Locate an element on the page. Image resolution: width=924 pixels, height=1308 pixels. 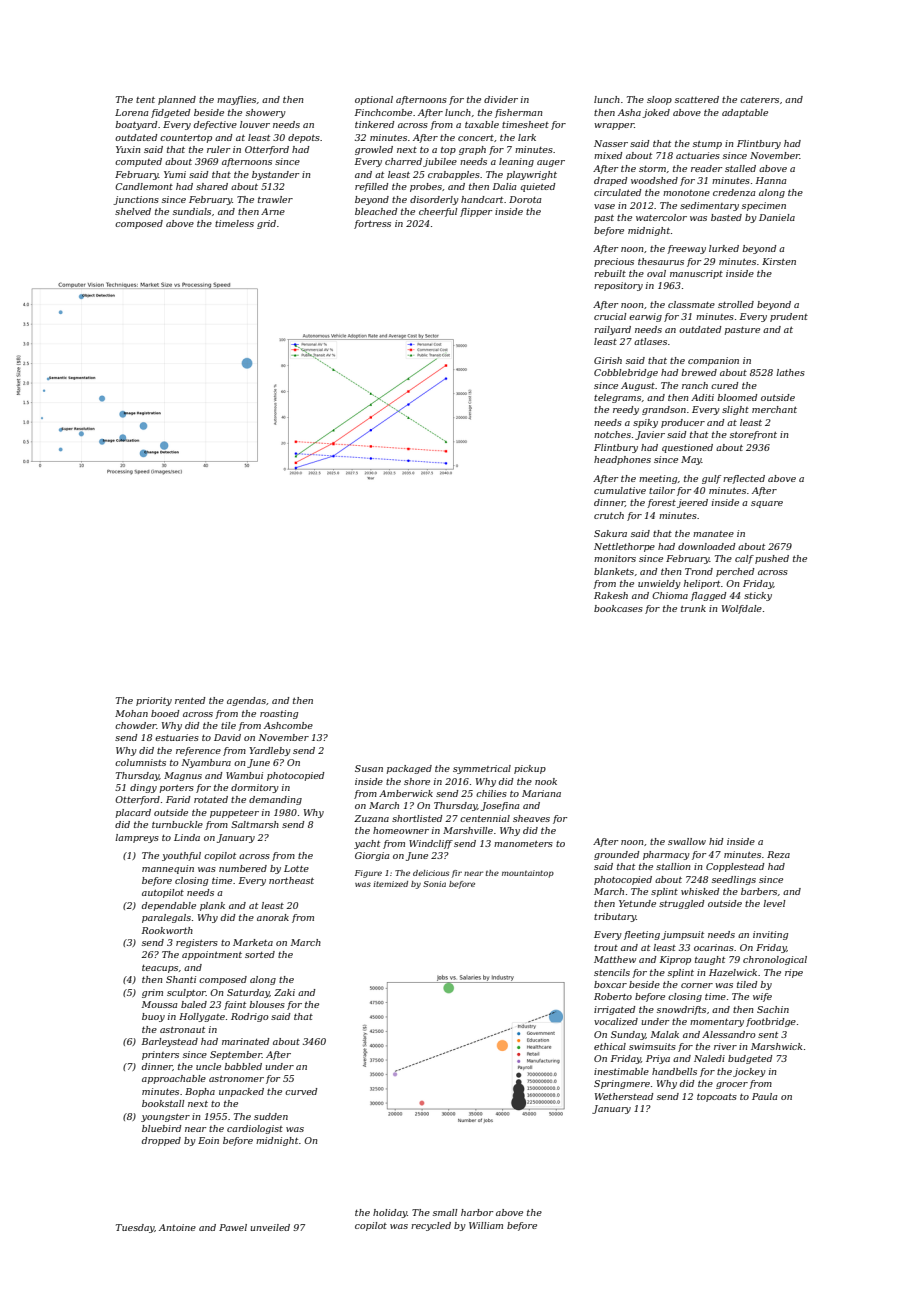
specimen is located at coordinates (764, 206).
